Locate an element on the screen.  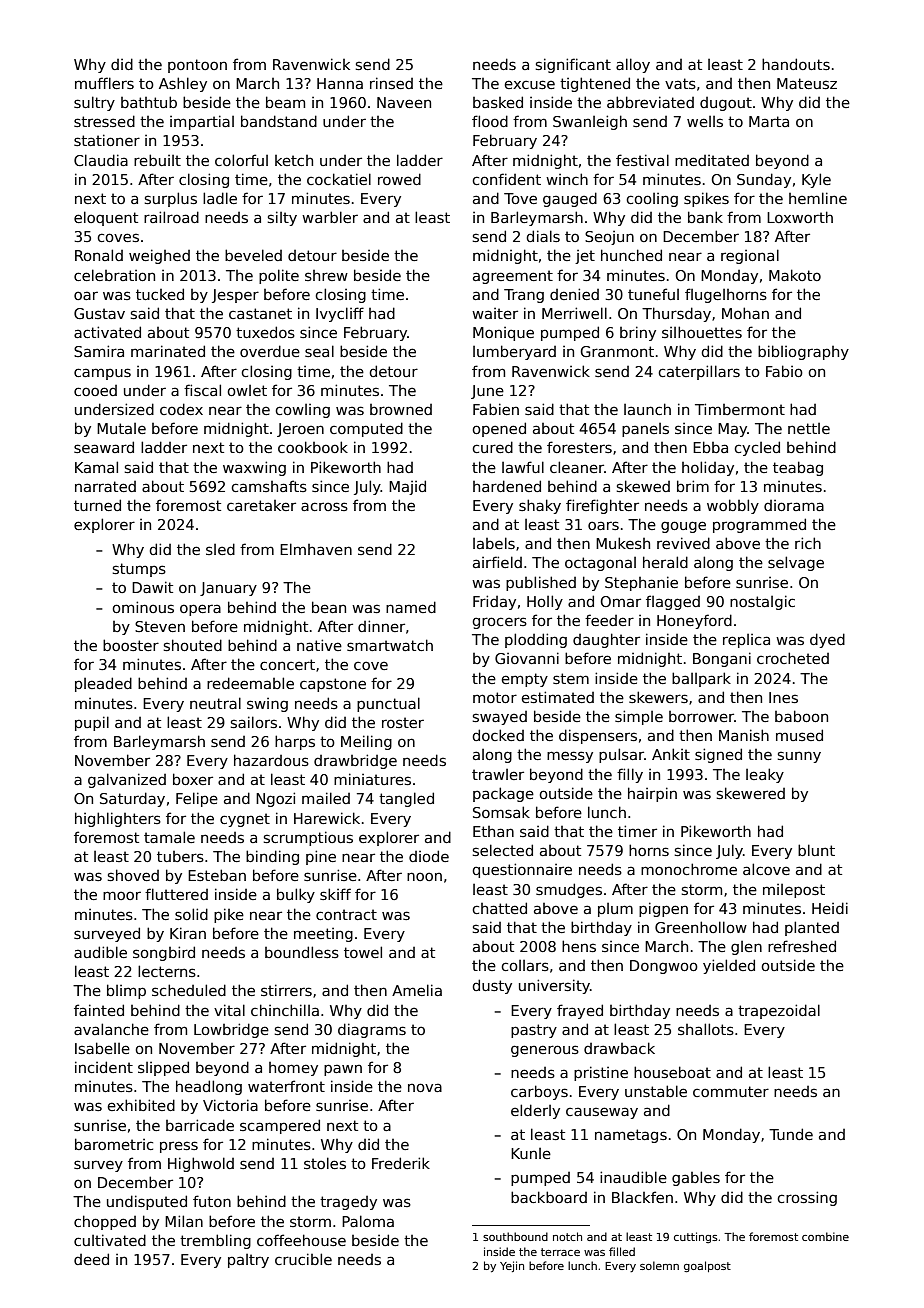
flood is located at coordinates (490, 121).
